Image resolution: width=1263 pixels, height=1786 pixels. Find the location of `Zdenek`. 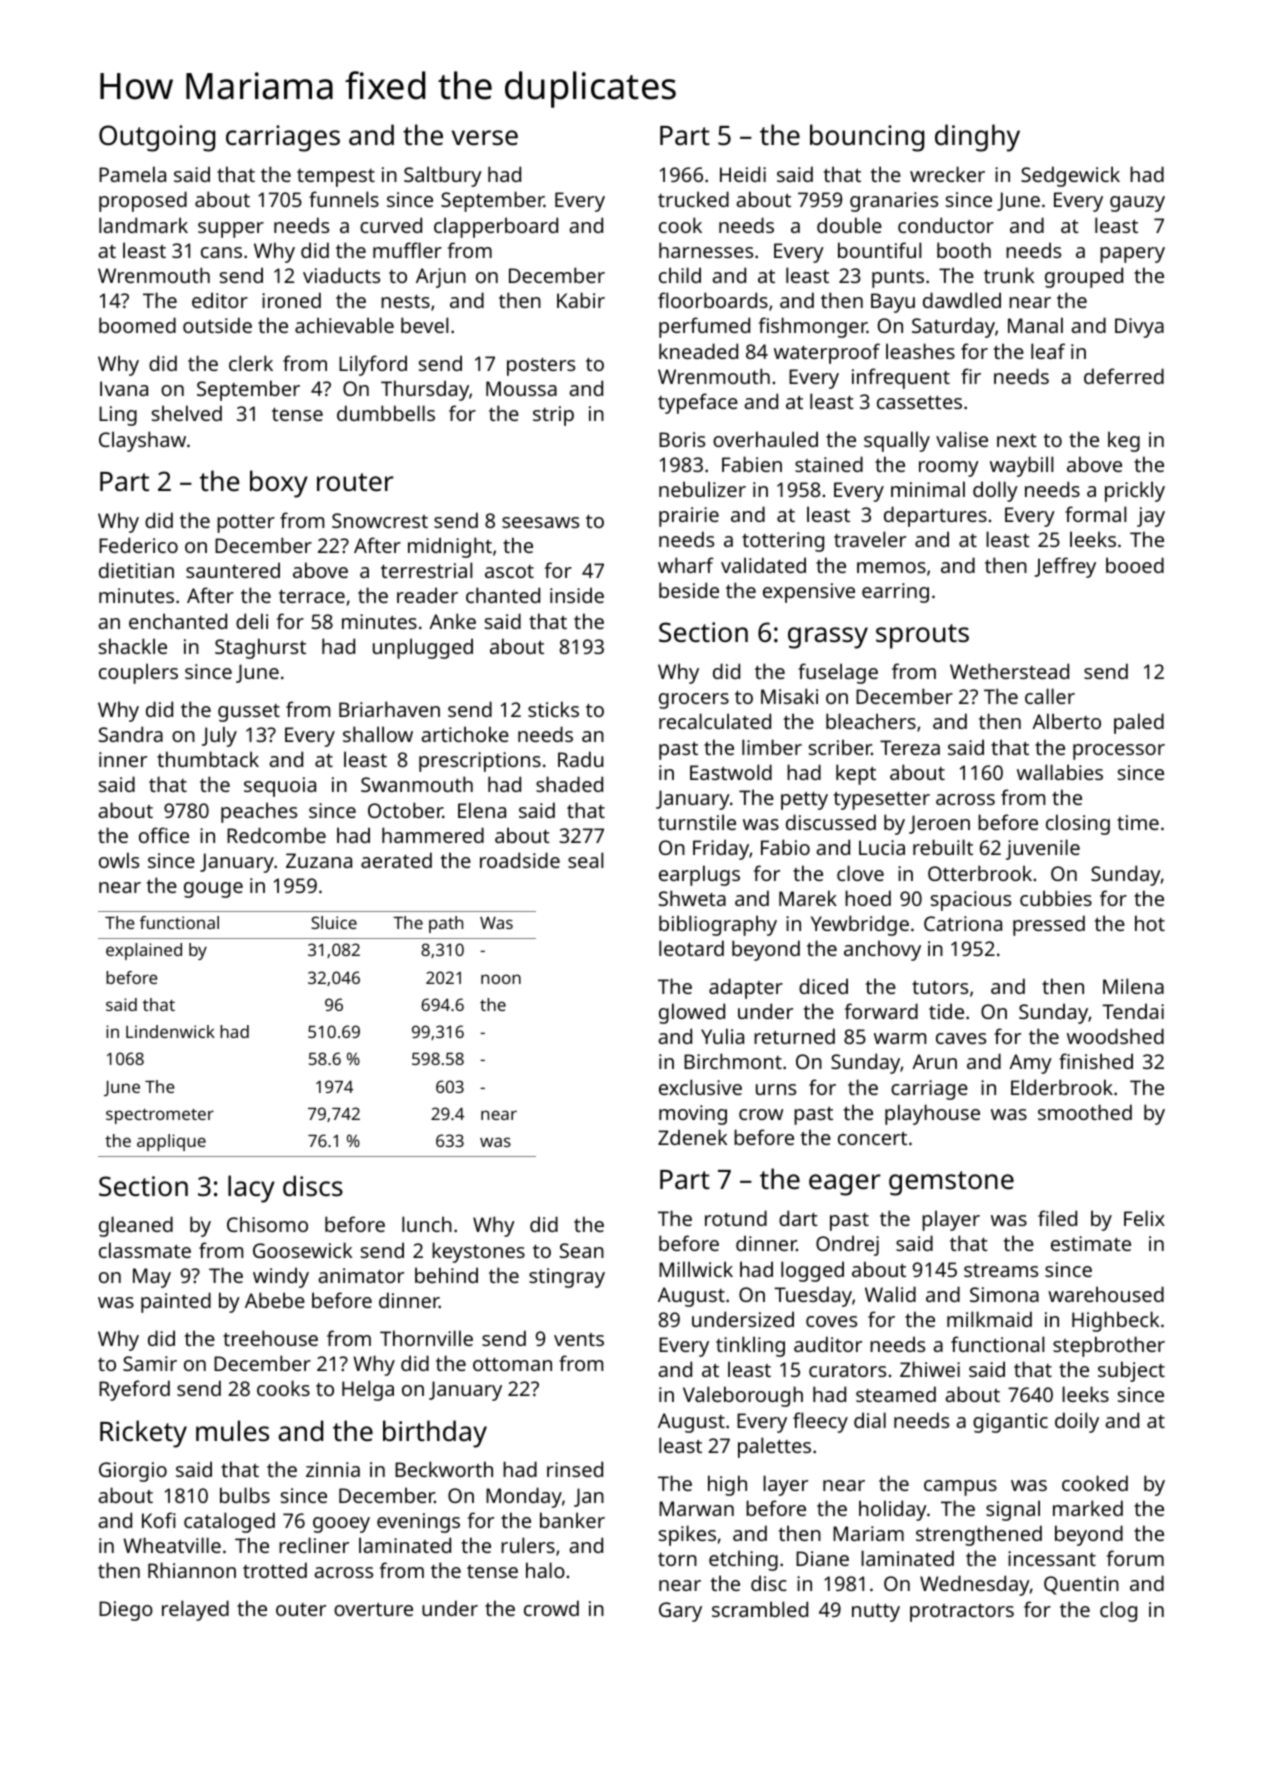

Zdenek is located at coordinates (692, 1137).
